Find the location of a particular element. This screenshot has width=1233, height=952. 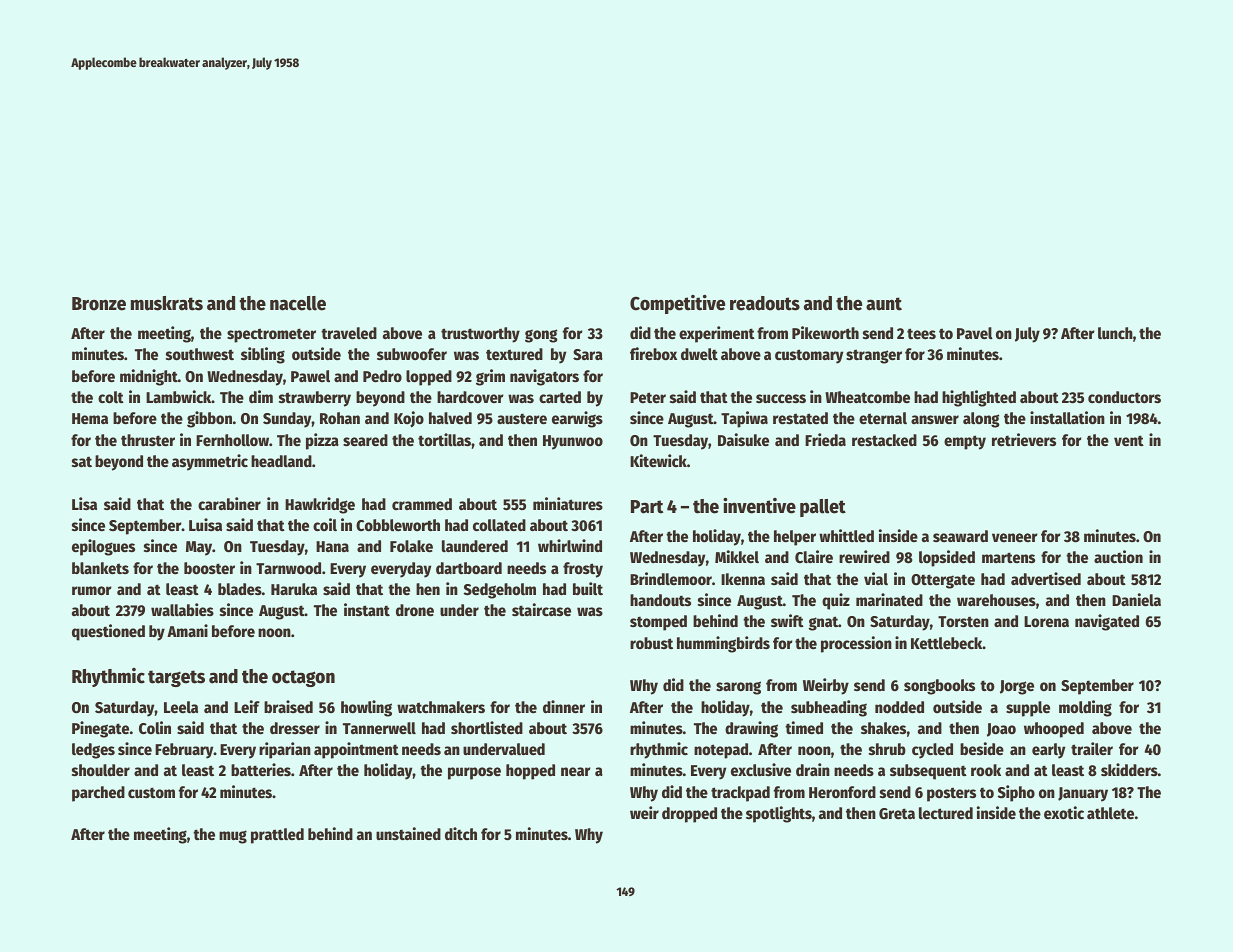

spectrometer is located at coordinates (271, 335).
